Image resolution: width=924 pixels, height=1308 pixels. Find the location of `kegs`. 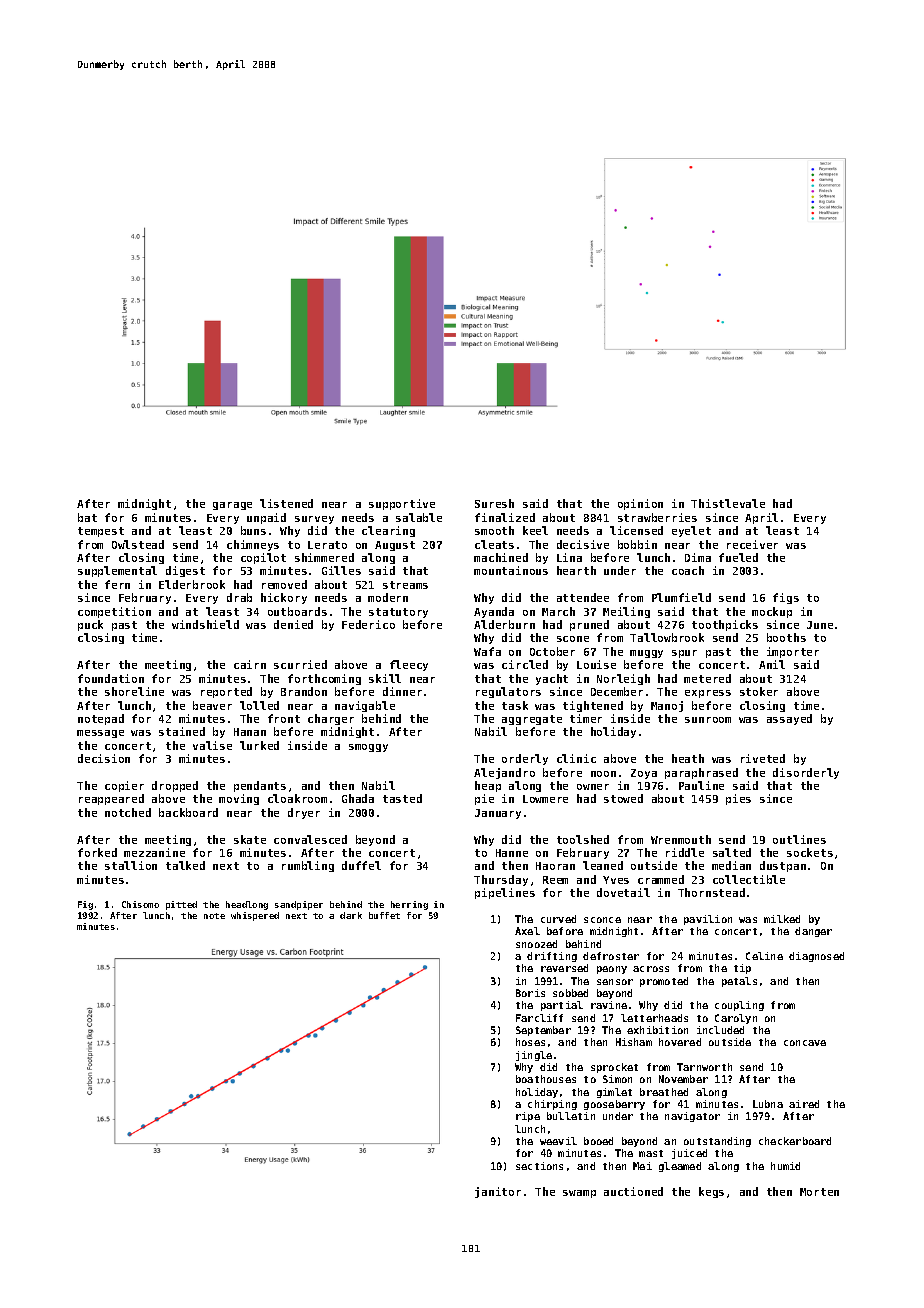

kegs is located at coordinates (711, 1192).
